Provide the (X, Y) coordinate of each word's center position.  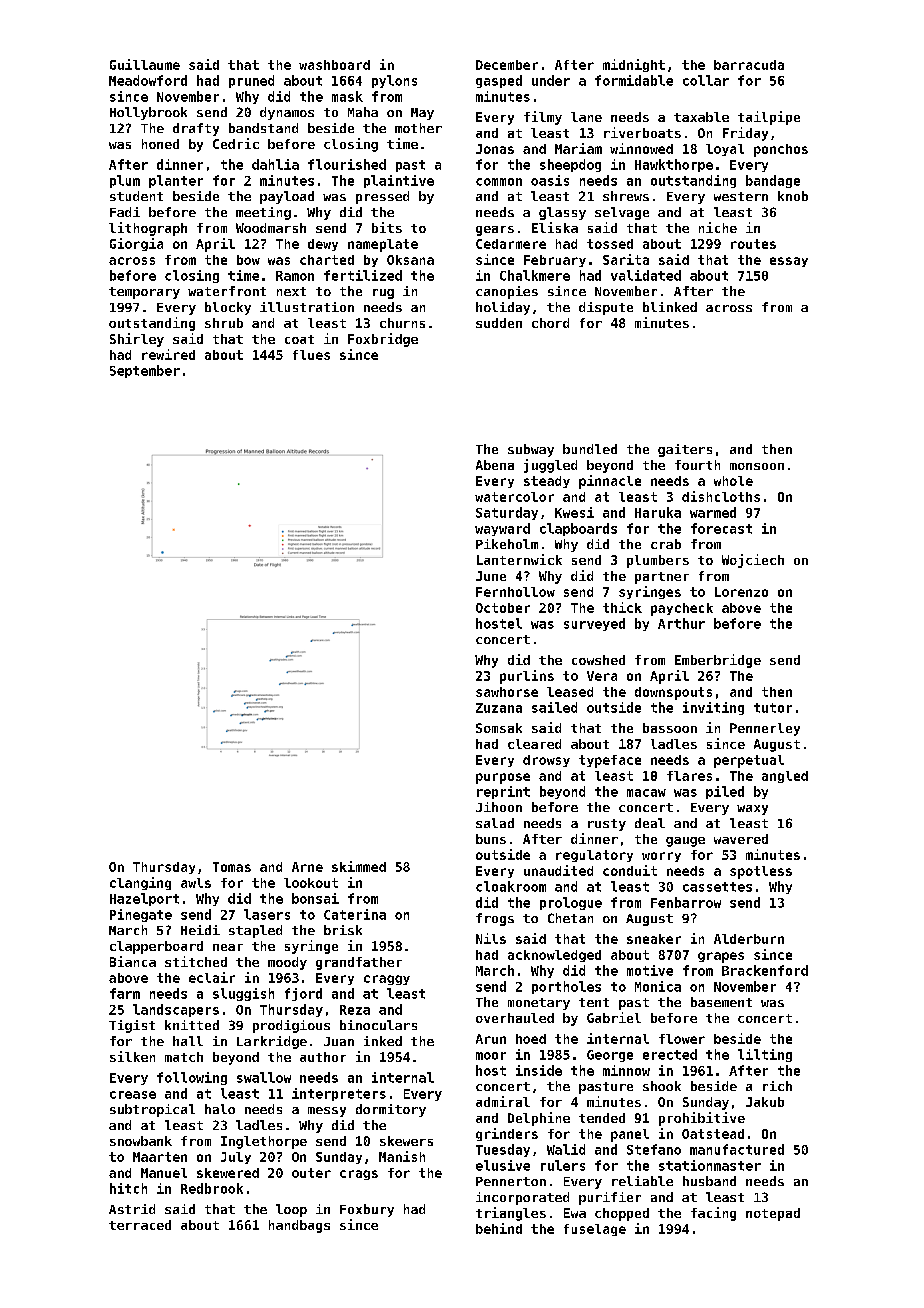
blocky (228, 308)
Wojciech (753, 561)
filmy (543, 118)
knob (793, 196)
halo (220, 1109)
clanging (140, 883)
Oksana (410, 260)
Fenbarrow (686, 902)
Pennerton (511, 1181)
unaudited (558, 870)
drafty (196, 129)
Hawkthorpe (674, 165)
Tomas (232, 867)
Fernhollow (515, 592)
